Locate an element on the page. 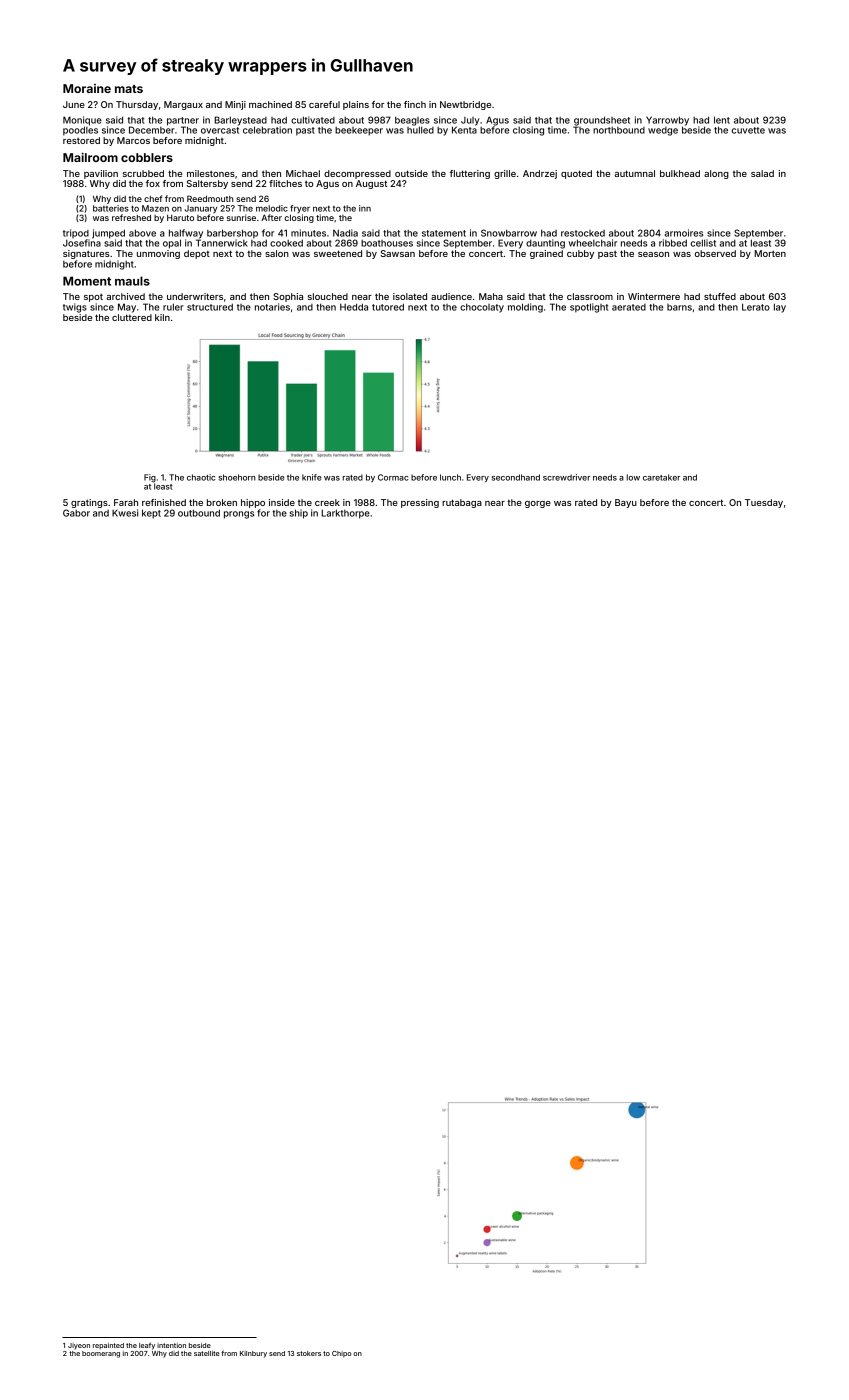 This page has width=849, height=1400. Sophia is located at coordinates (288, 297).
